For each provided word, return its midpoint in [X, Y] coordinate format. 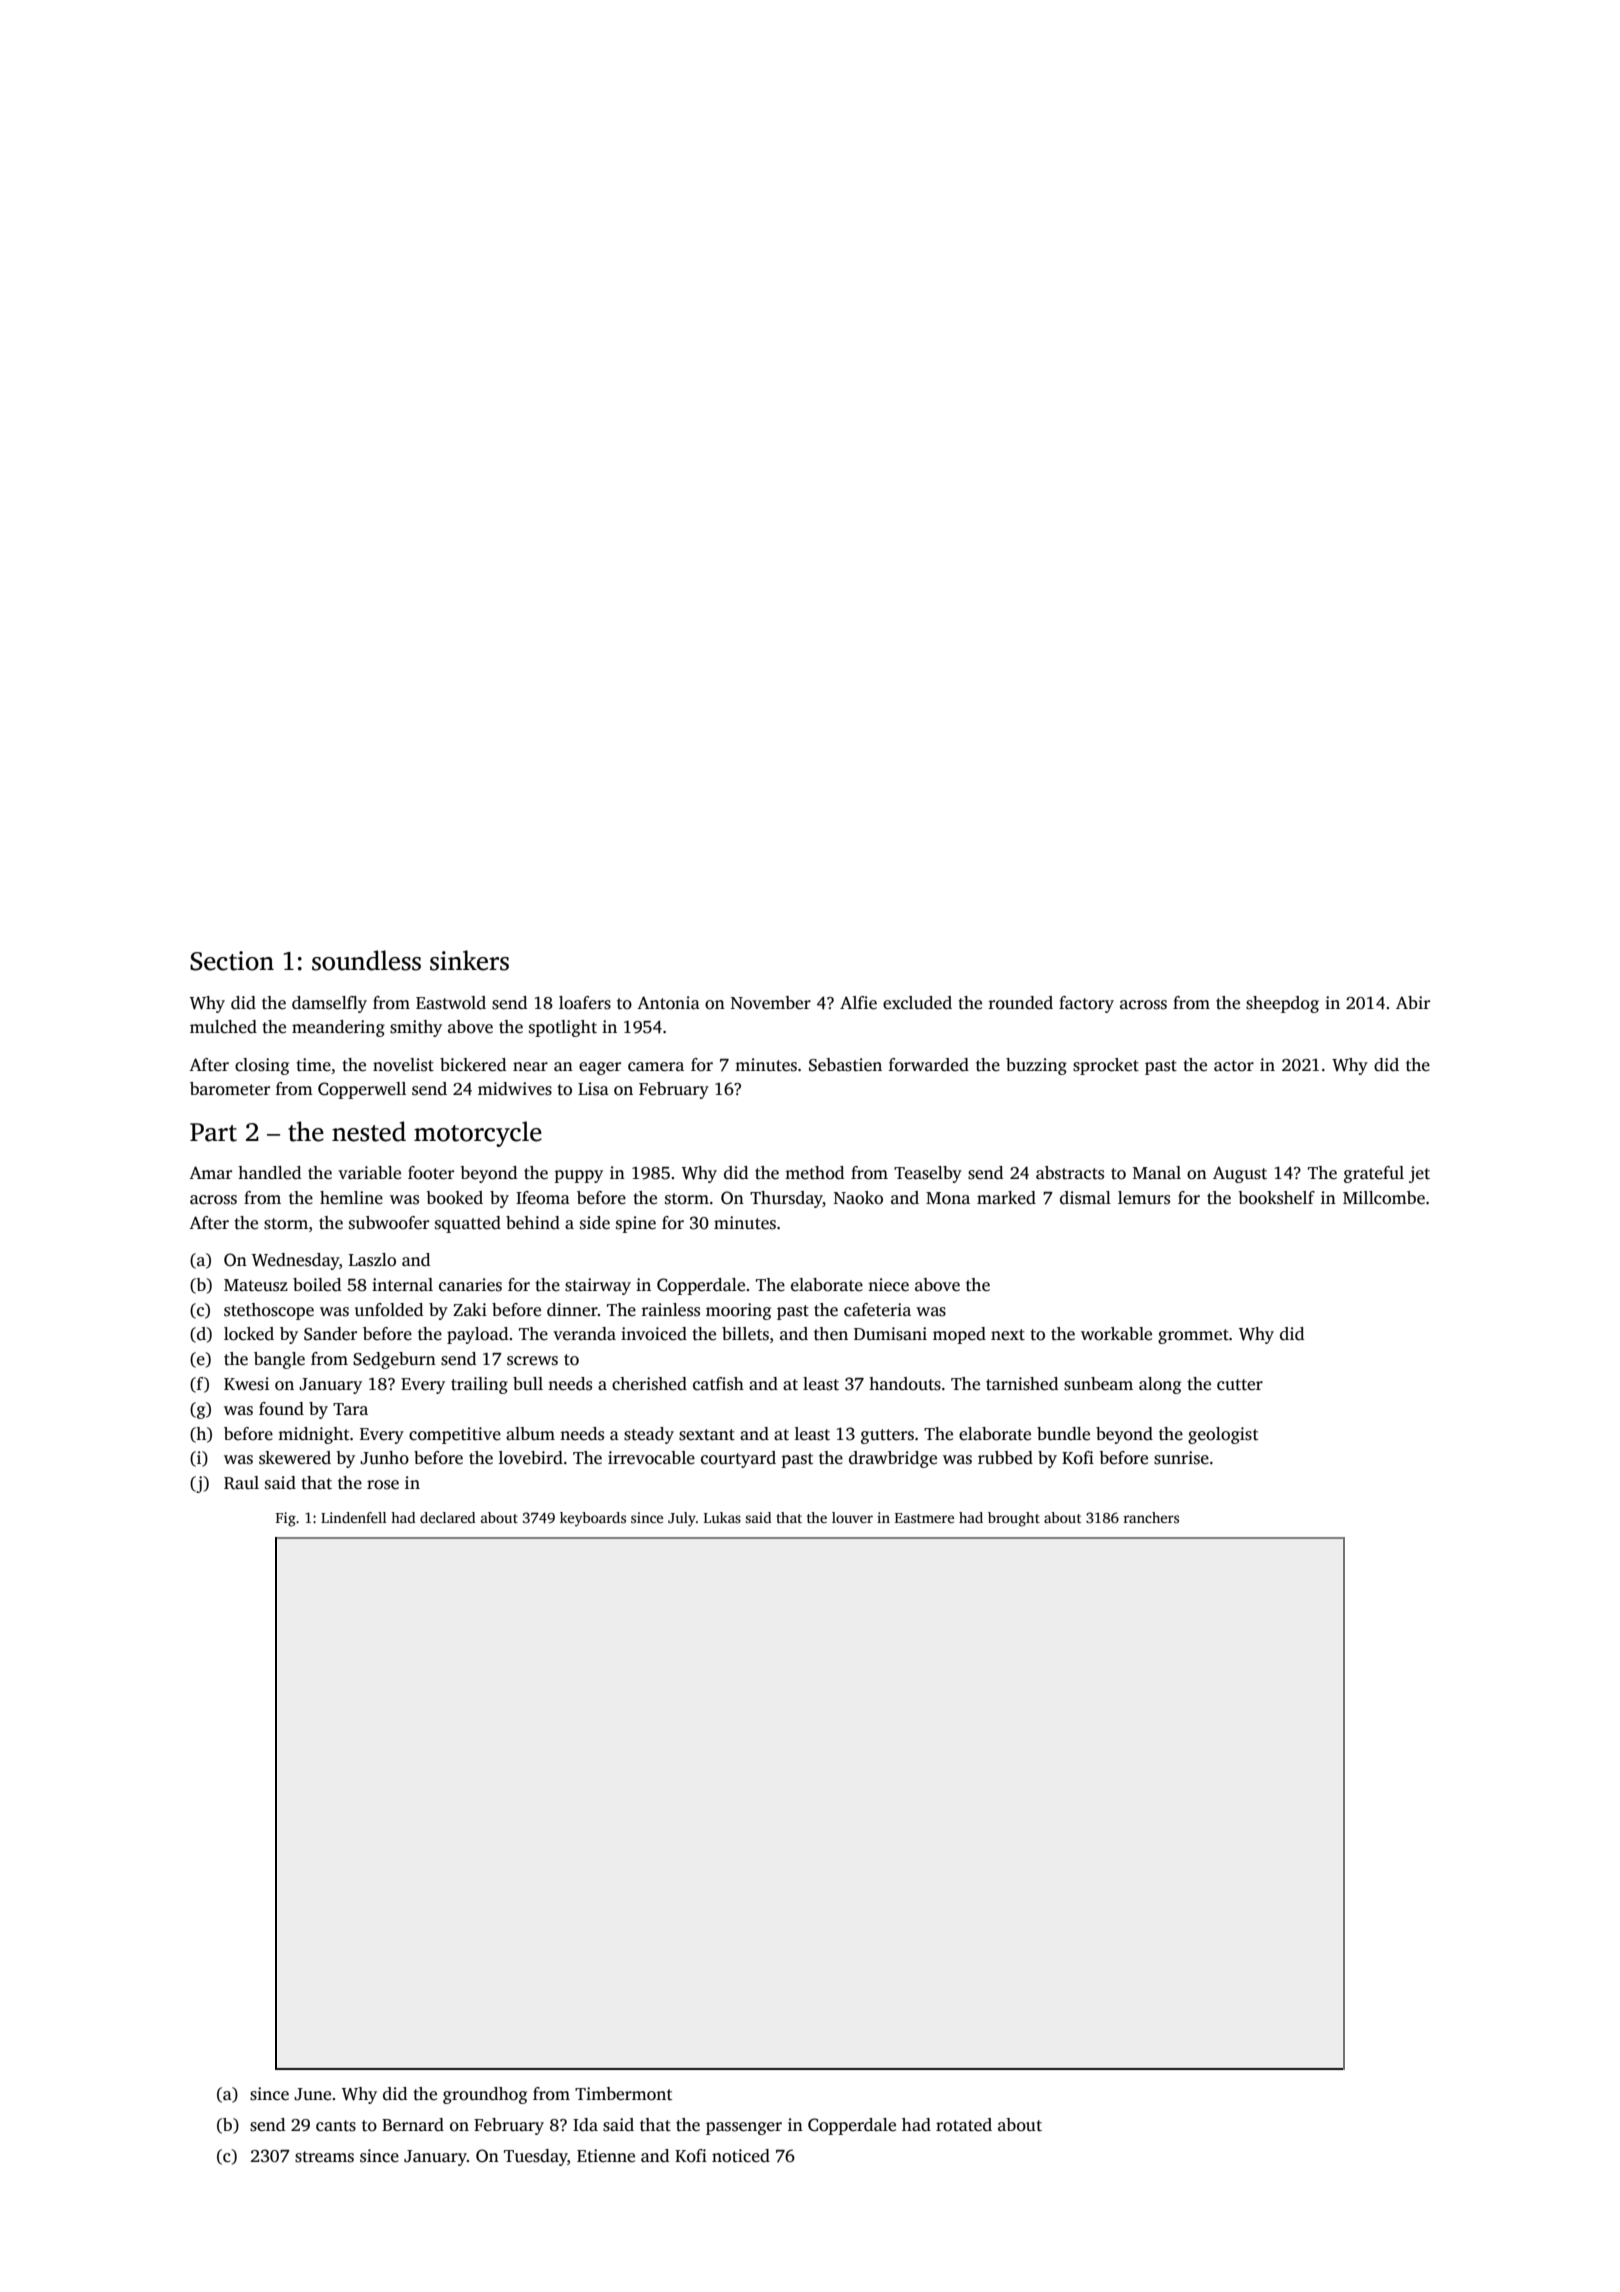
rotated [964, 2125]
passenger [744, 2128]
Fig [286, 1519]
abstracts [1070, 1173]
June [312, 2094]
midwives [515, 1089]
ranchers [1151, 1517]
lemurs [1144, 1198]
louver [852, 1517]
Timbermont [623, 2094]
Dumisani [890, 1334]
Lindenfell [354, 1517]
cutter [1240, 1385]
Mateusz [256, 1285]
